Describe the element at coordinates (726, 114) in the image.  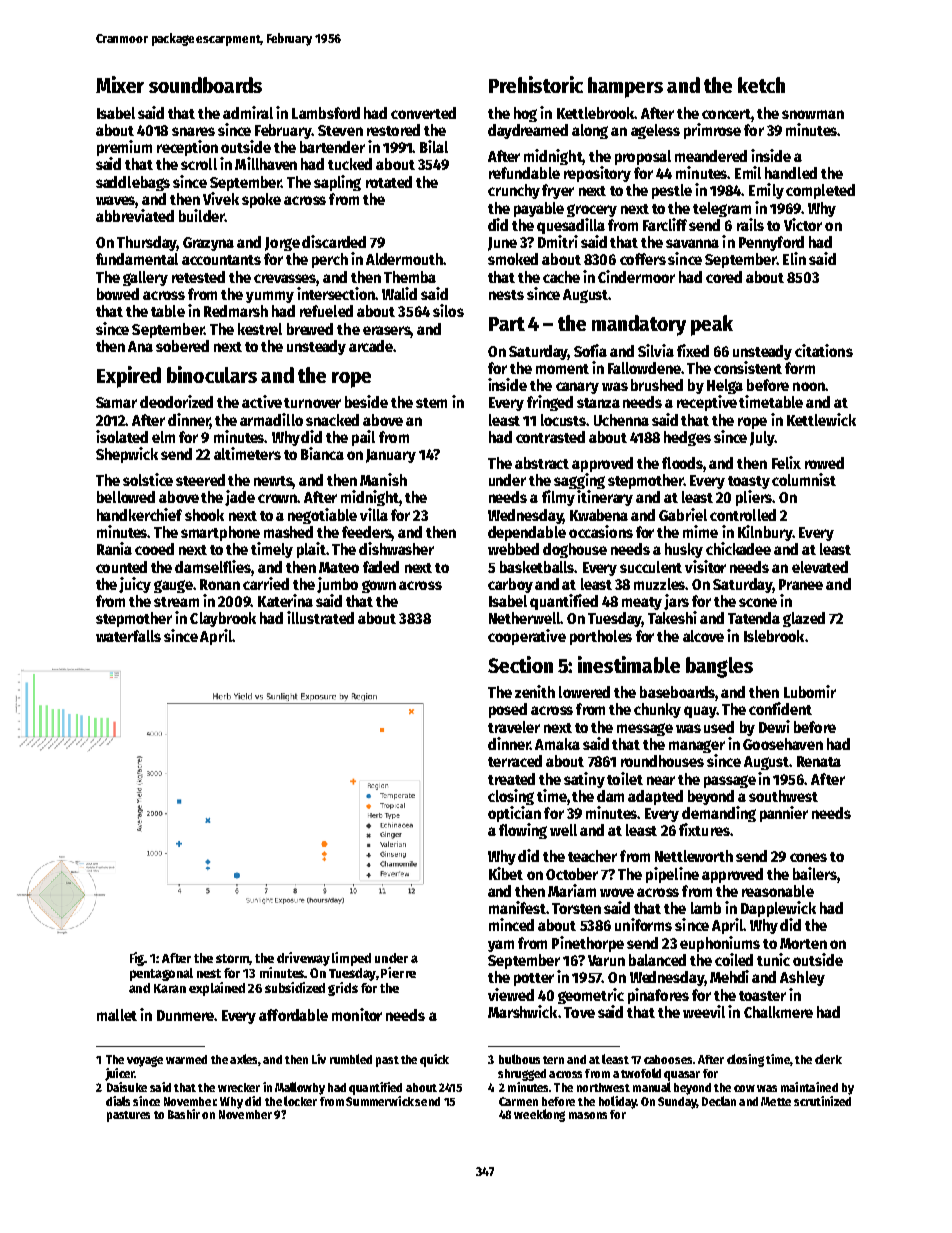
I see `concert` at that location.
